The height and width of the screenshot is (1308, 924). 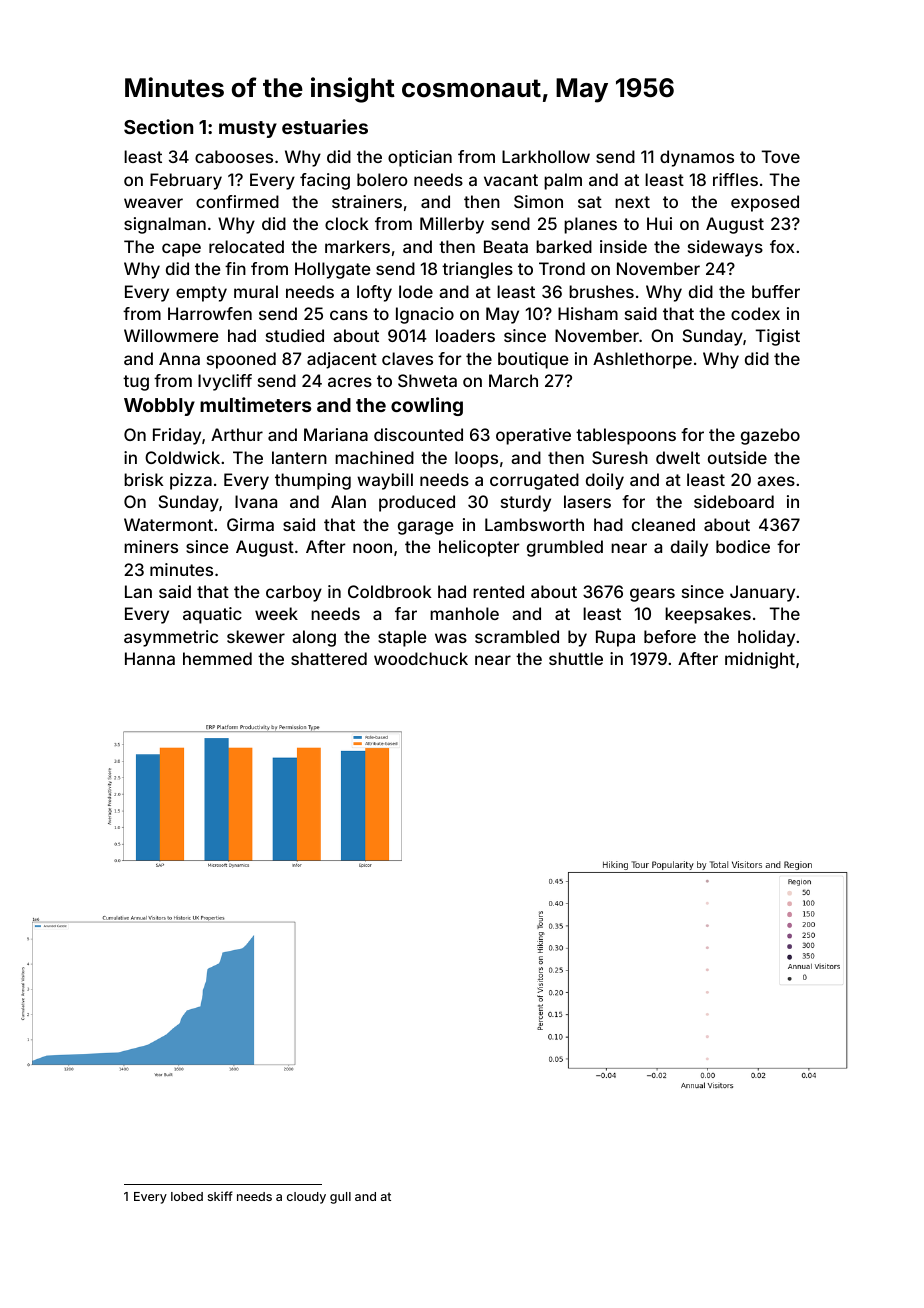 I want to click on skiff, so click(x=220, y=1196).
